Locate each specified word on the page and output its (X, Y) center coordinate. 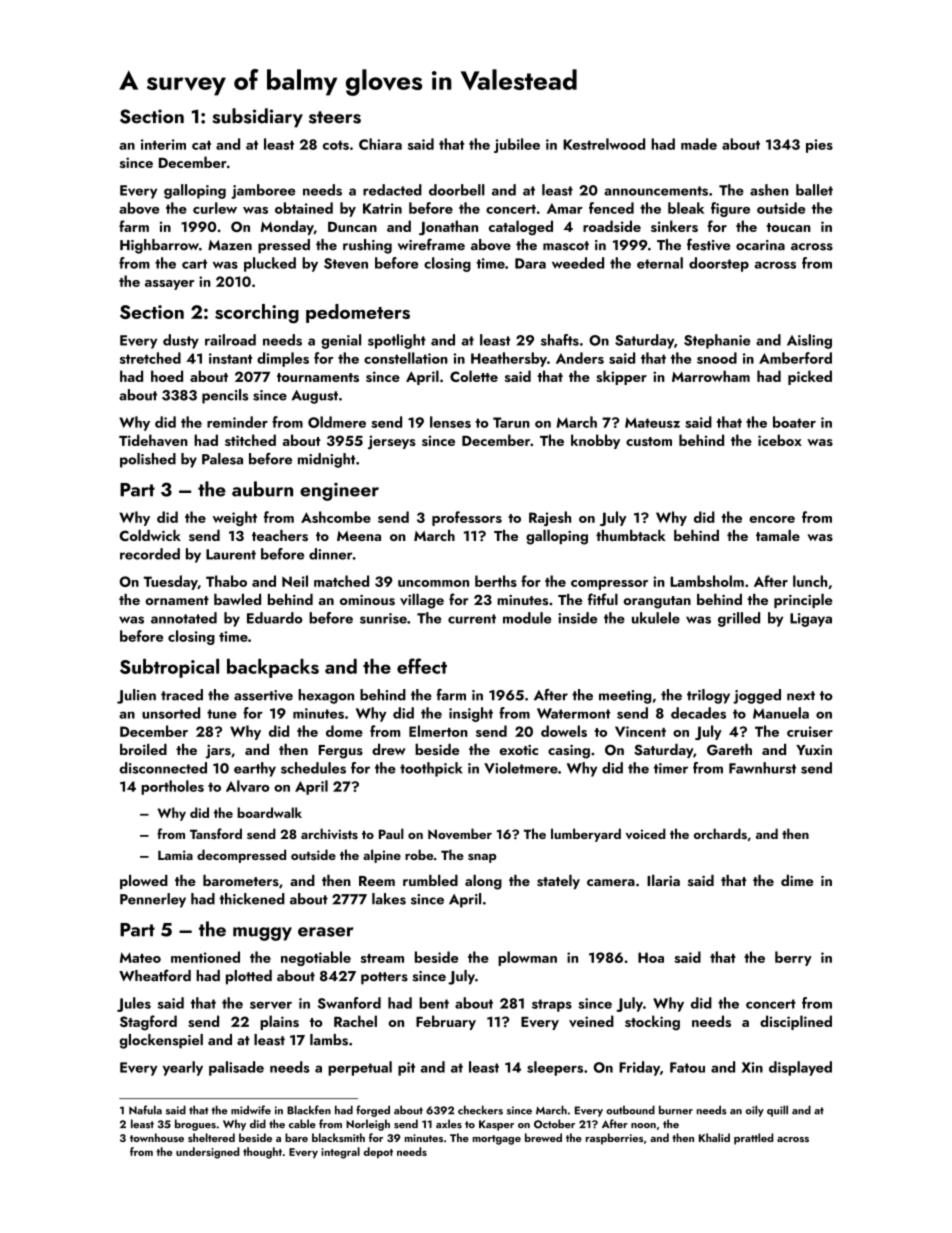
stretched (150, 358)
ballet (814, 190)
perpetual (360, 1068)
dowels (564, 731)
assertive (263, 695)
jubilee (517, 145)
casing (569, 752)
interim (163, 144)
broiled (143, 749)
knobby (595, 441)
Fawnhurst (762, 768)
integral (340, 1153)
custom (649, 441)
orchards (720, 833)
